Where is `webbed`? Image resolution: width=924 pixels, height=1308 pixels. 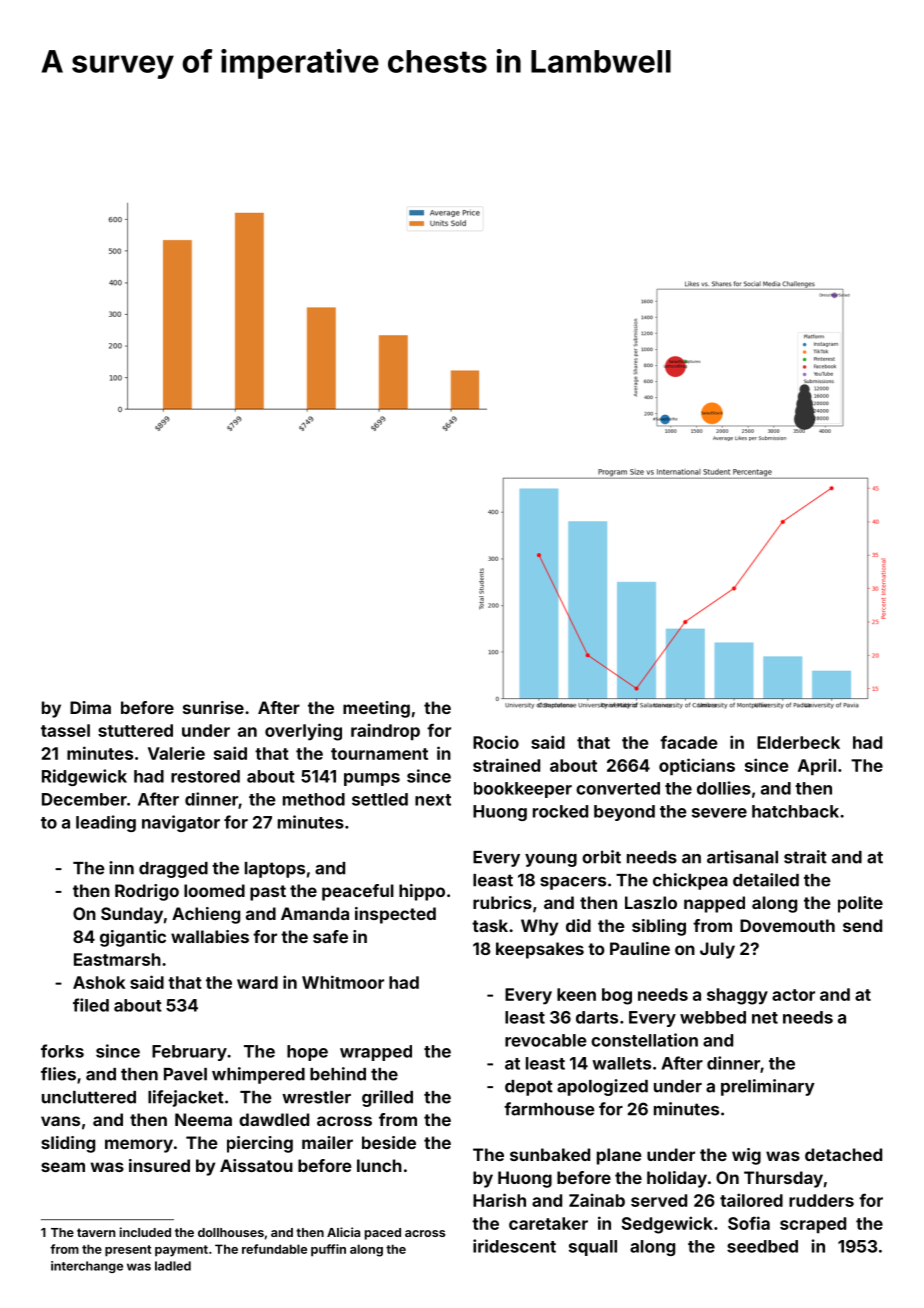 webbed is located at coordinates (713, 1017).
